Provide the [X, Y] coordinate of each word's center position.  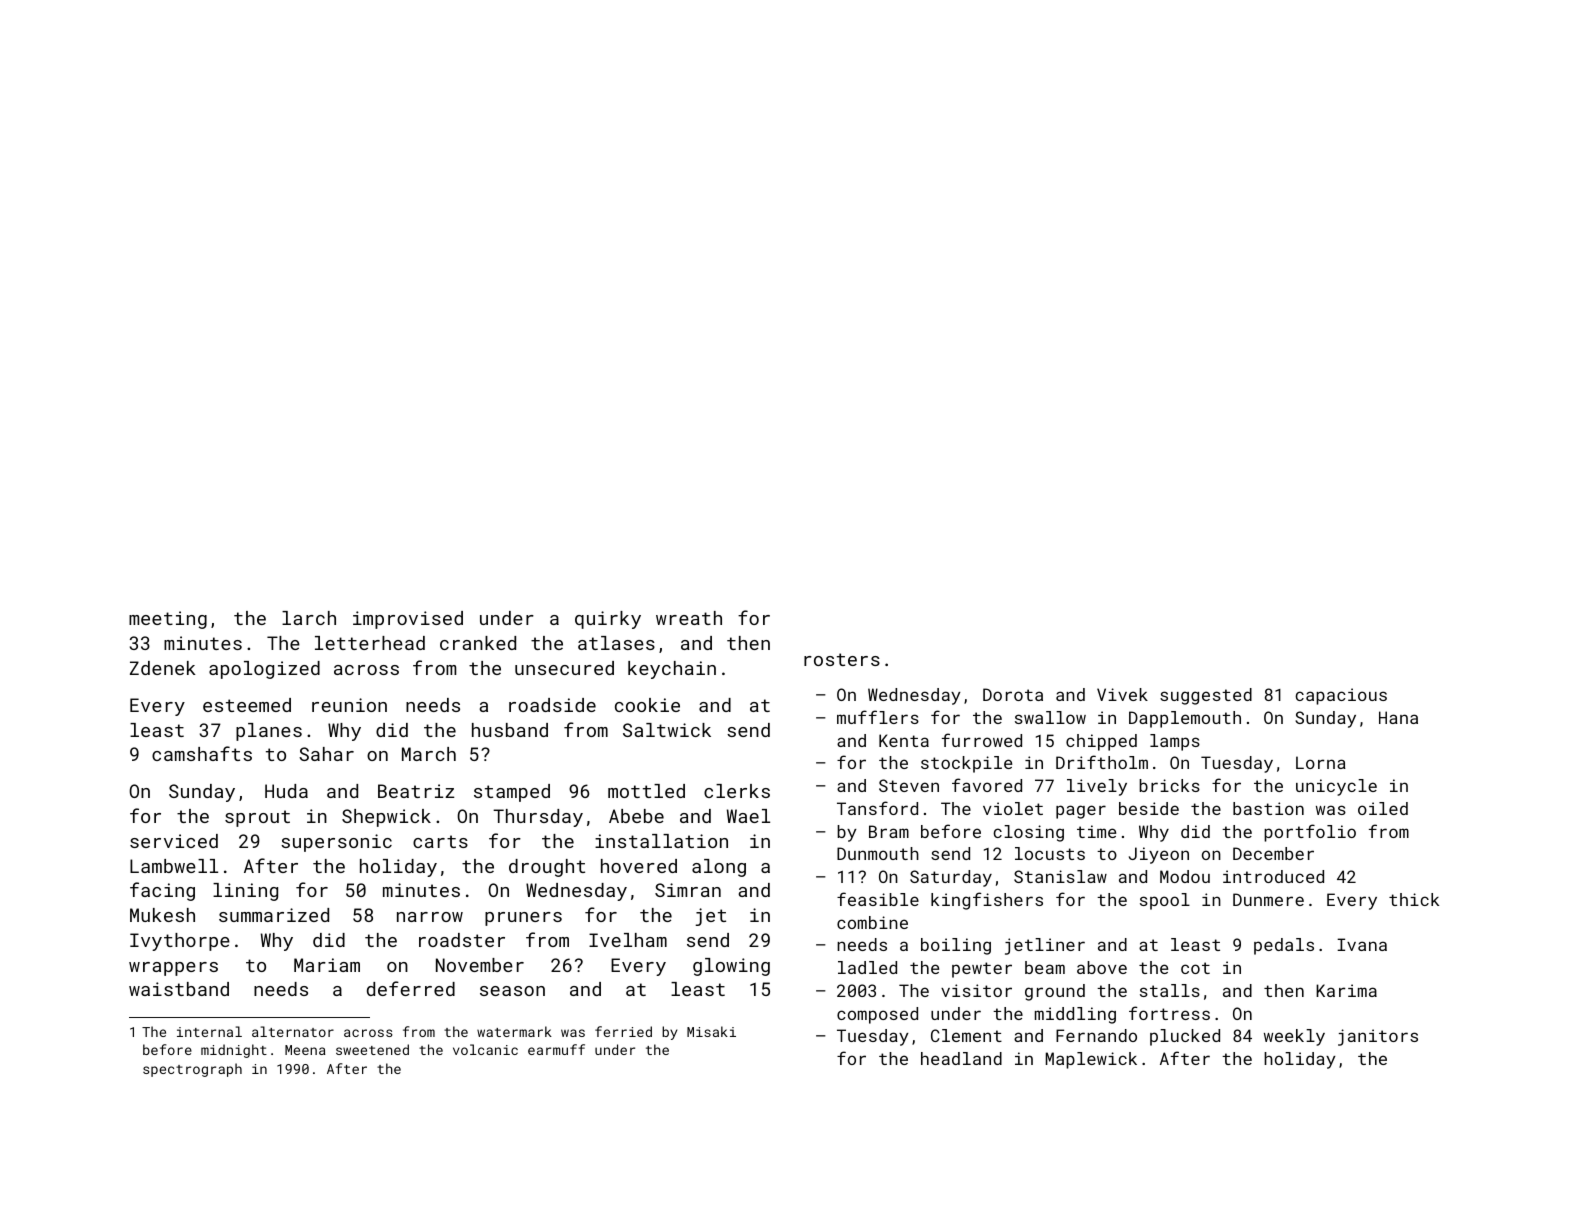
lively [1097, 787]
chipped [1101, 742]
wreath [689, 618]
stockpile [966, 764]
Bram [889, 831]
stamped [512, 793]
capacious [1341, 696]
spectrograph [192, 1070]
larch [309, 618]
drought [547, 868]
